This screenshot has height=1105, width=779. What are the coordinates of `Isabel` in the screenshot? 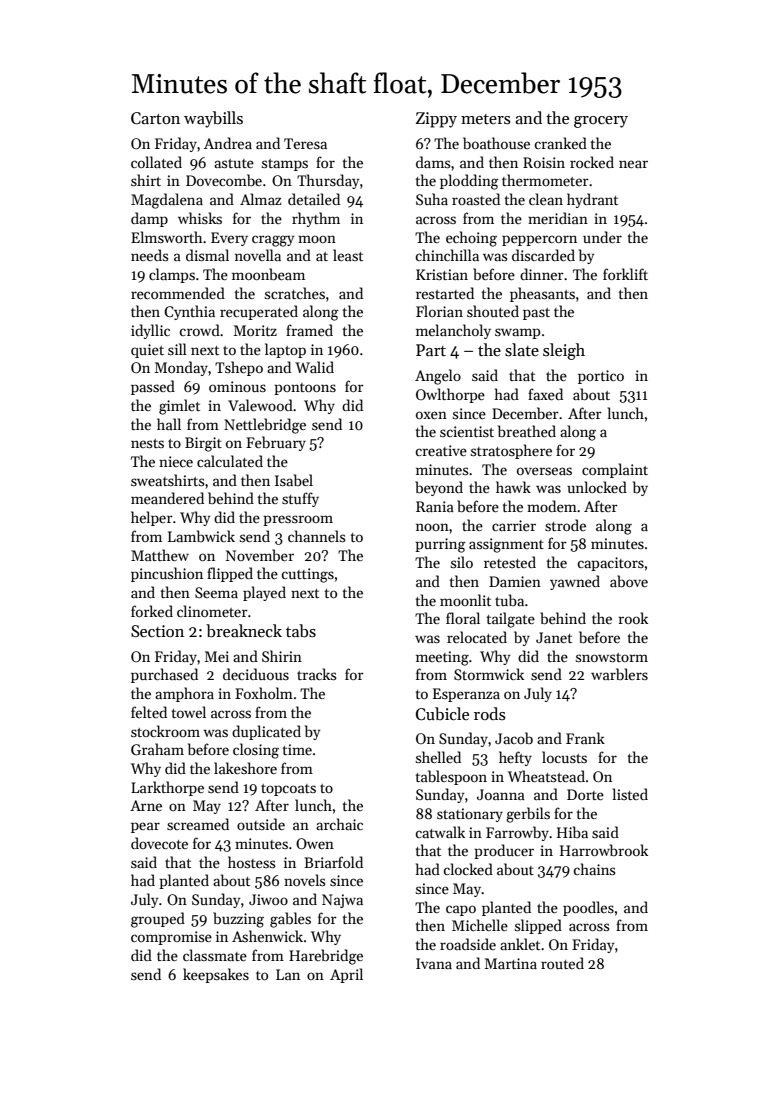 It's located at (294, 480).
